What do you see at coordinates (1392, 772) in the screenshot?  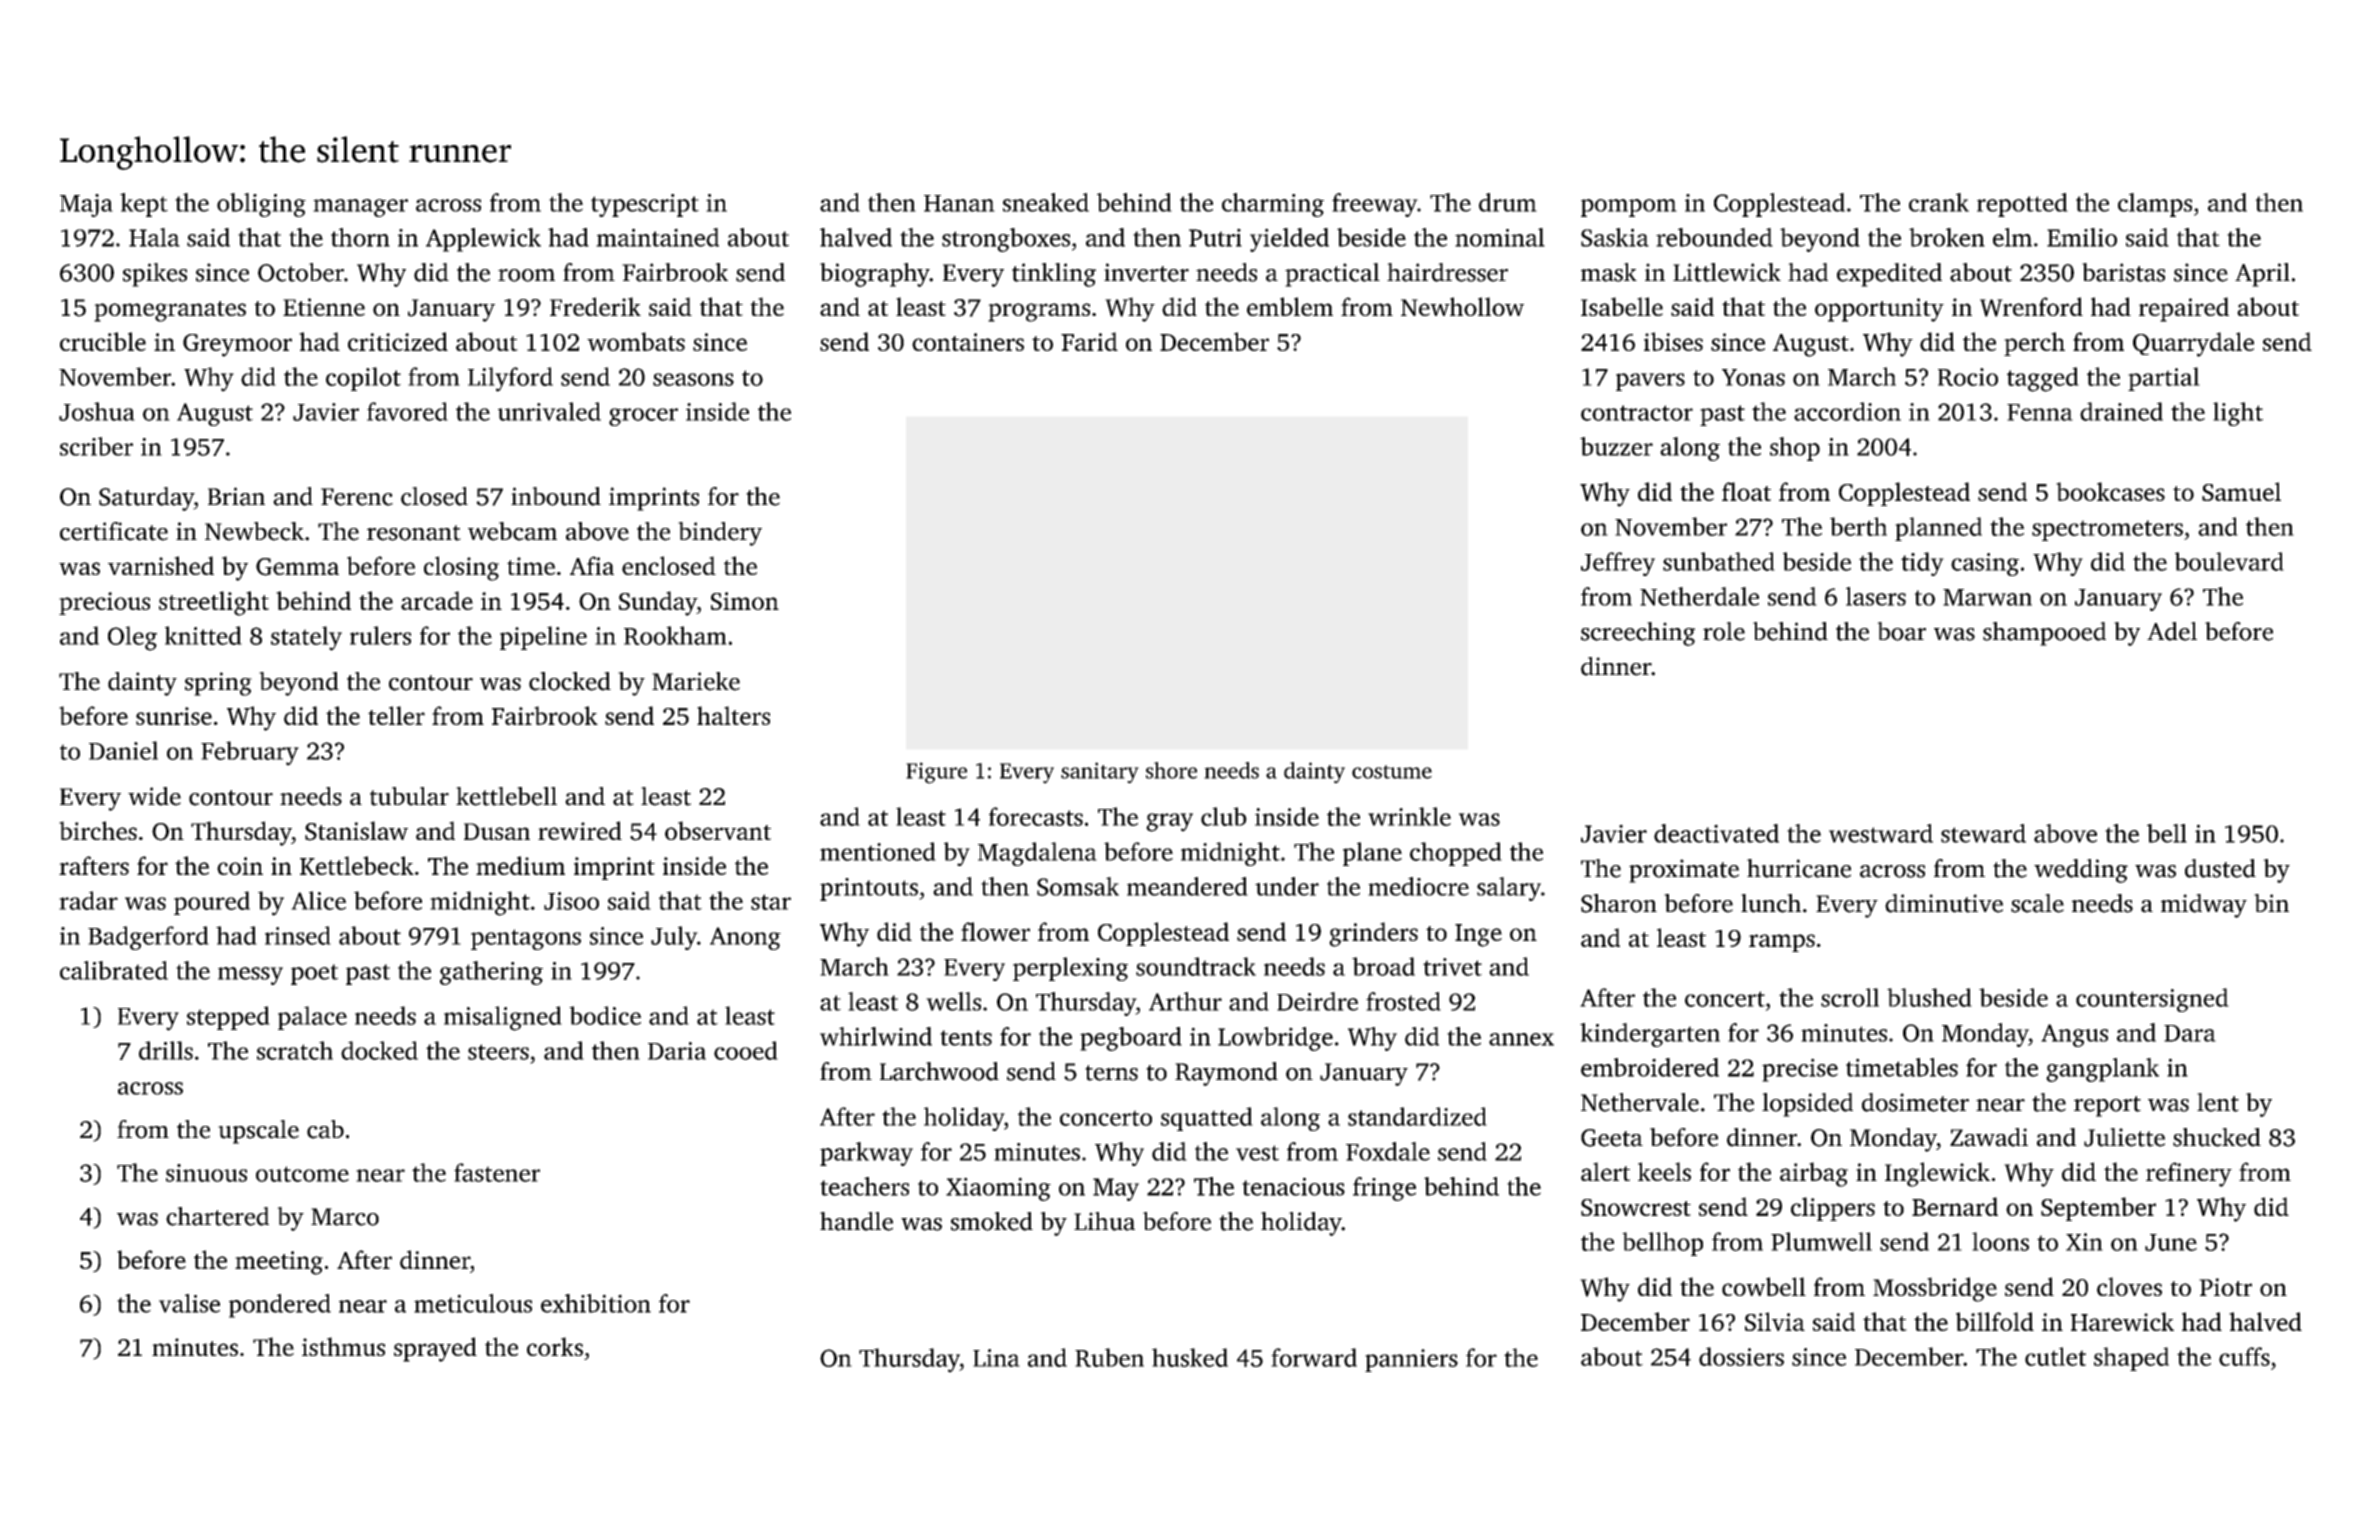 I see `costume` at bounding box center [1392, 772].
